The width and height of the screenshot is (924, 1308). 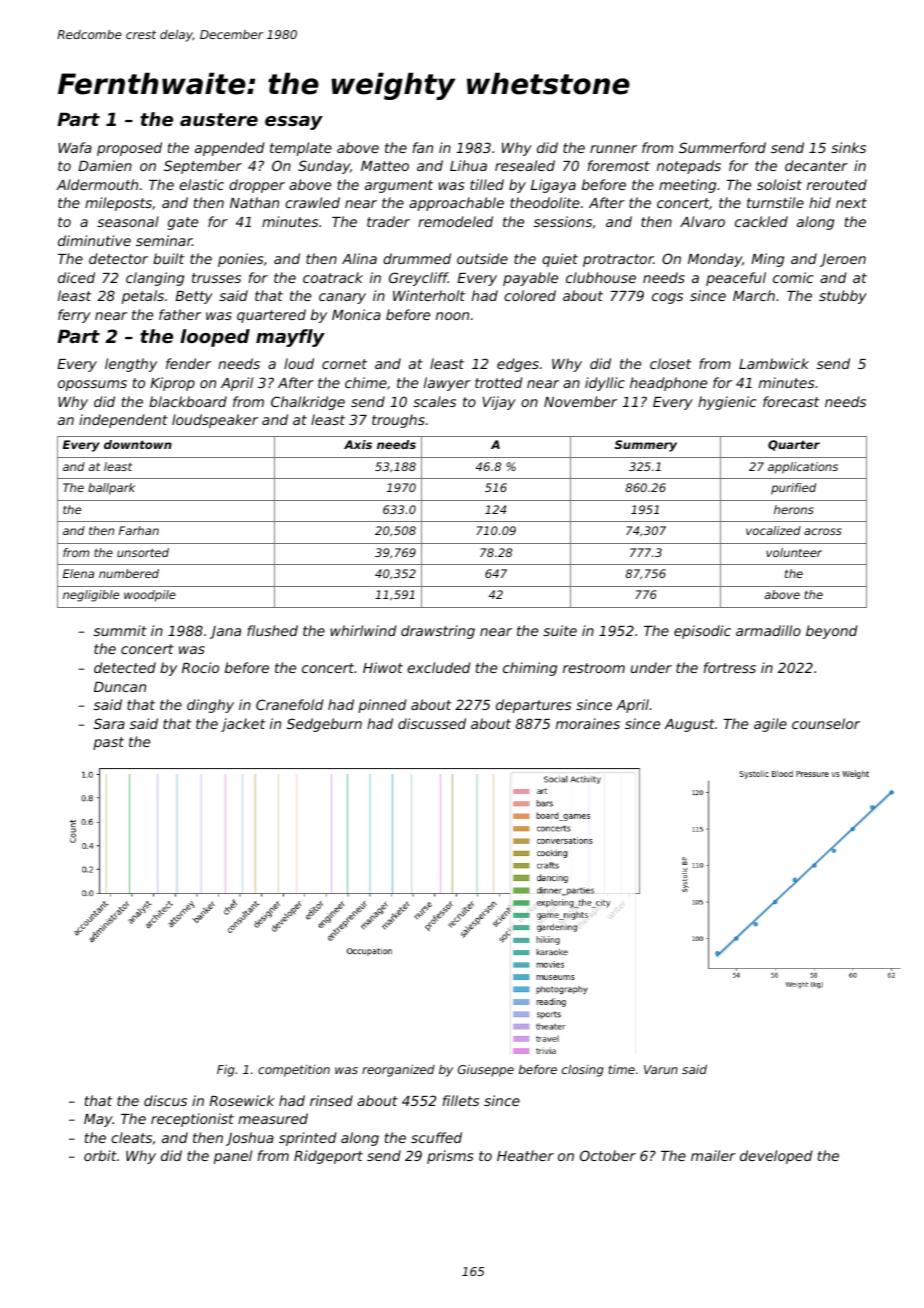 I want to click on colored, so click(x=530, y=295).
